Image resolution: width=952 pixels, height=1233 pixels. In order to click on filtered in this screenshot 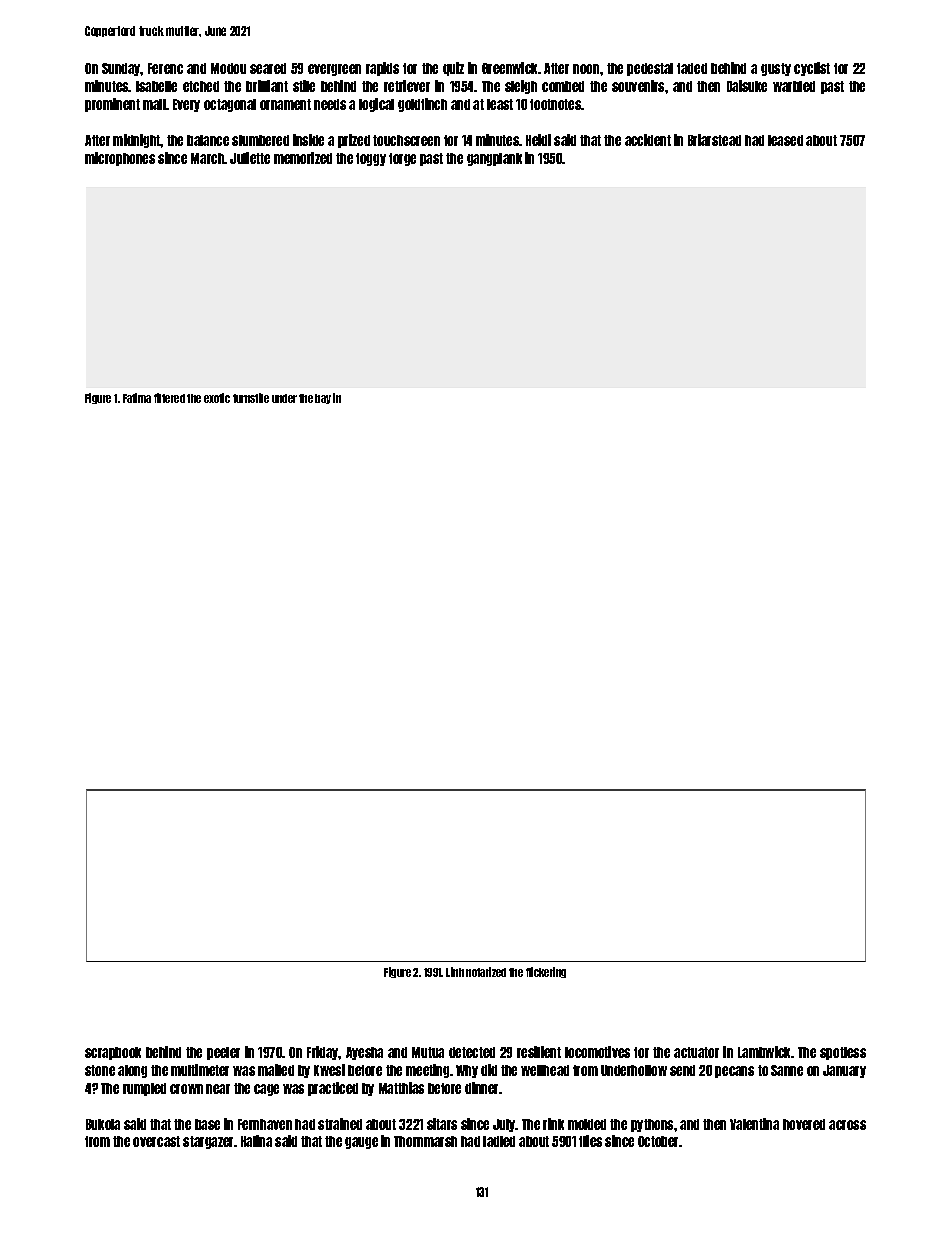, I will do `click(169, 398)`.
